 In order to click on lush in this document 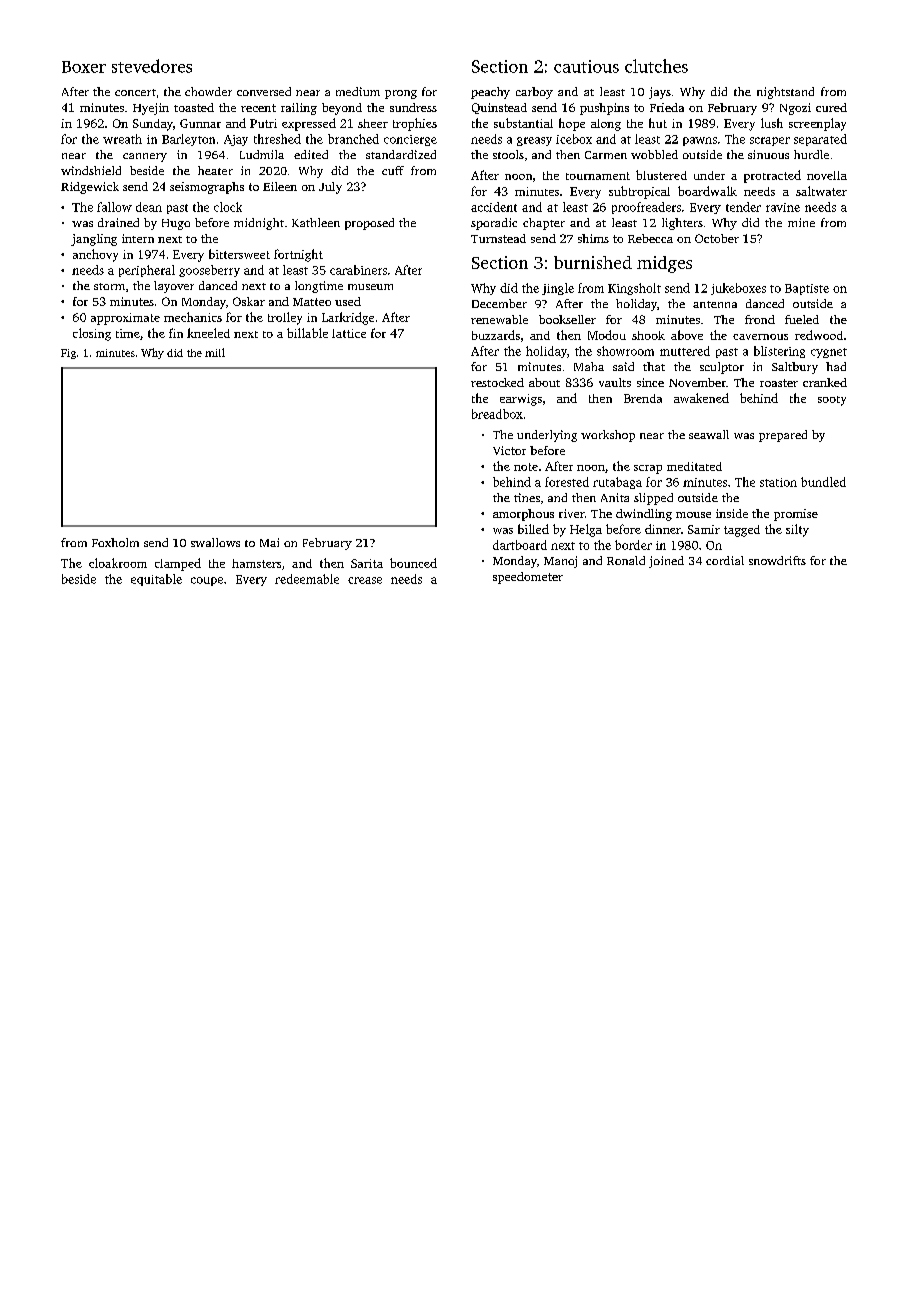, I will do `click(772, 123)`.
